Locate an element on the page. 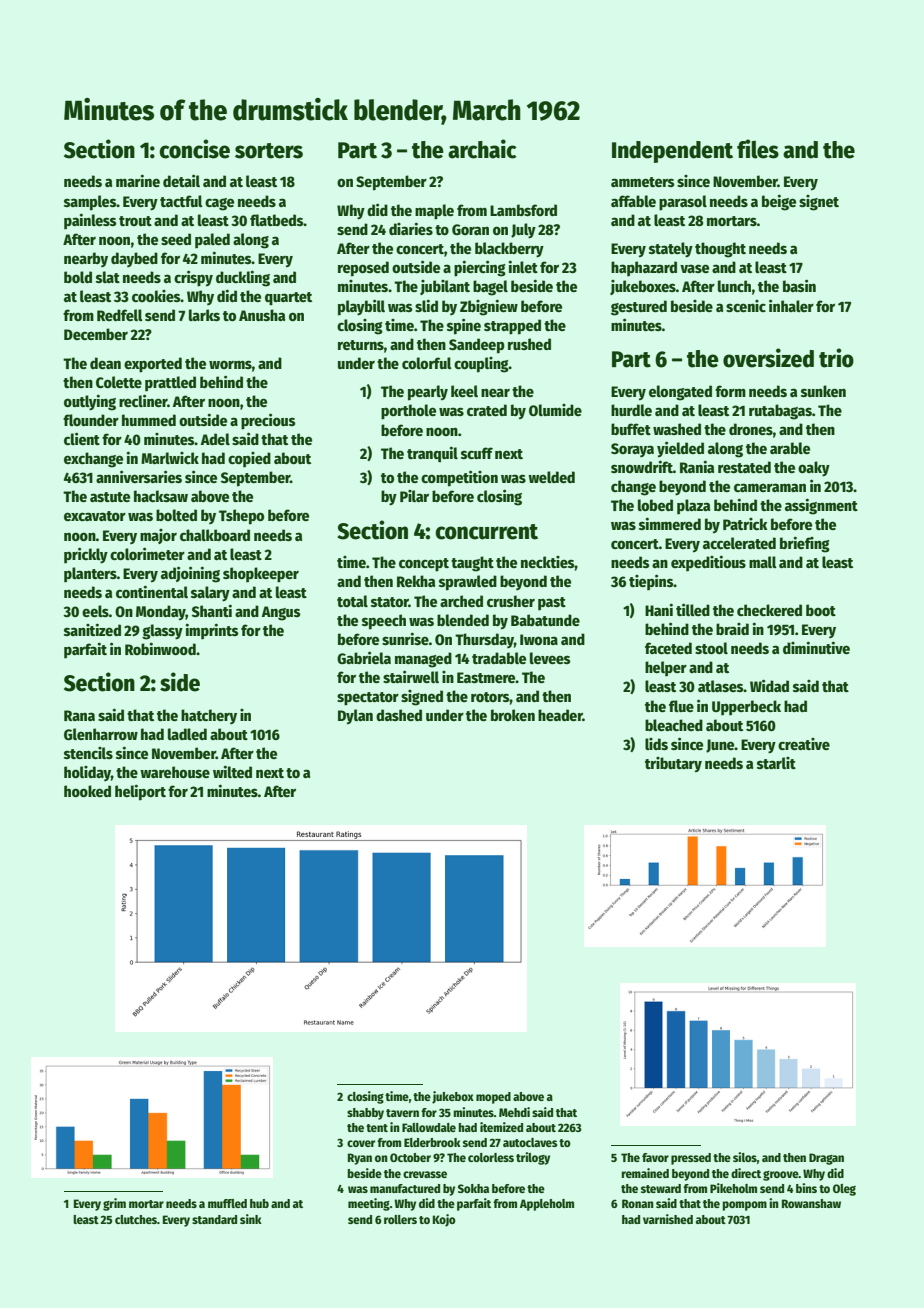 Image resolution: width=924 pixels, height=1308 pixels. Eastmere is located at coordinates (486, 677).
